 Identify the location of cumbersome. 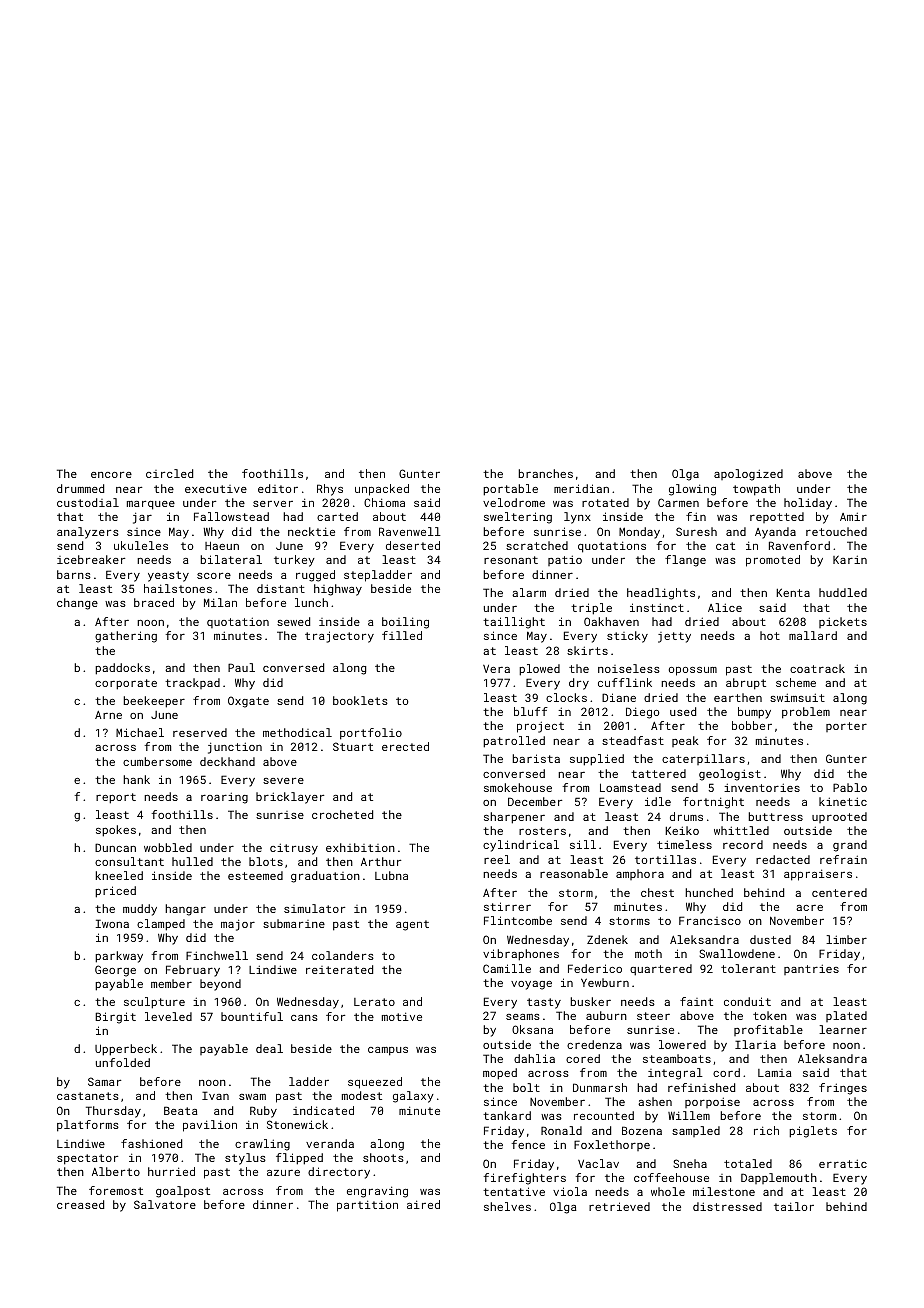
(157, 761).
